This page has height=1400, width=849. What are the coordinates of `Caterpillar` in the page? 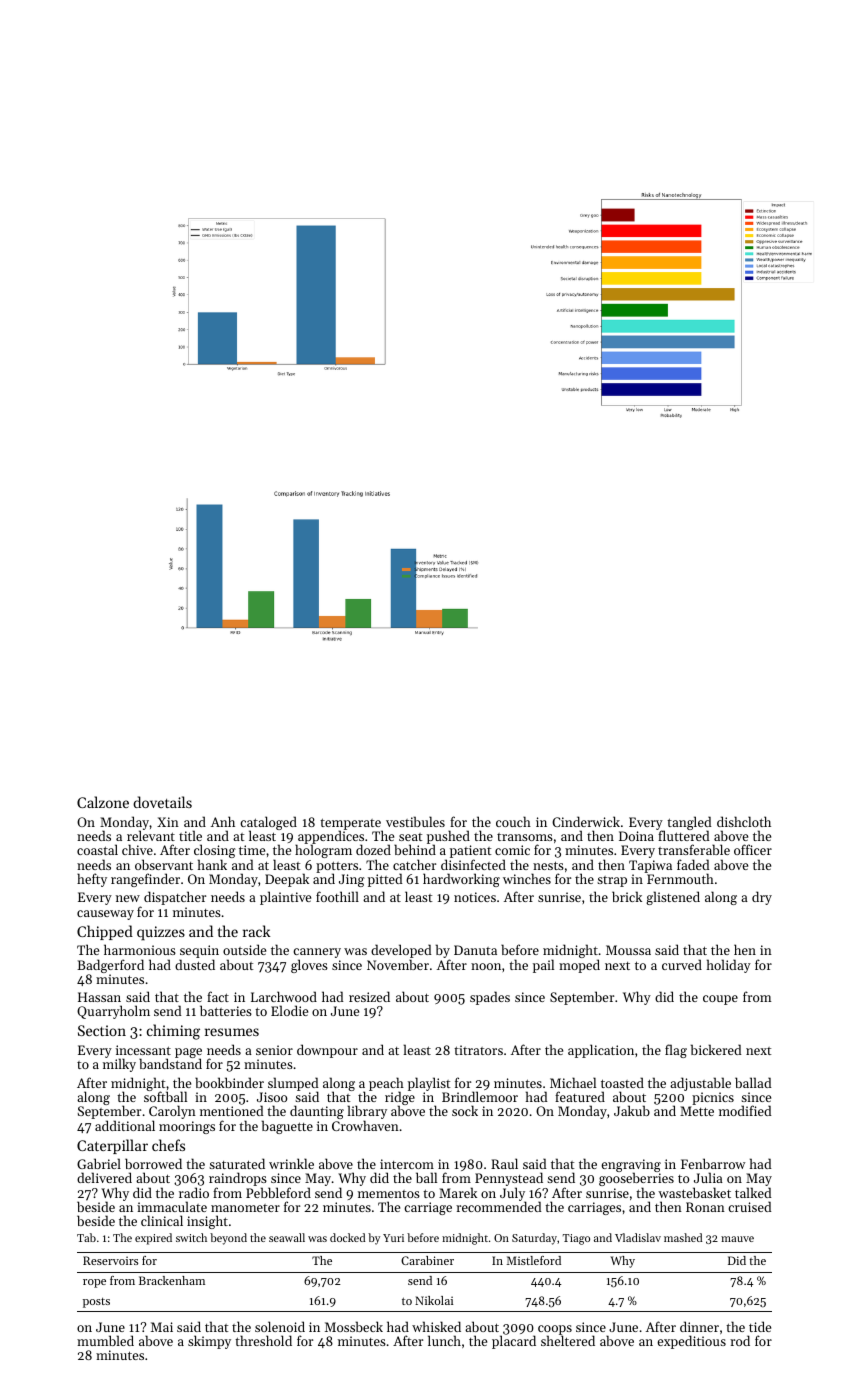 It's located at (112, 1146).
